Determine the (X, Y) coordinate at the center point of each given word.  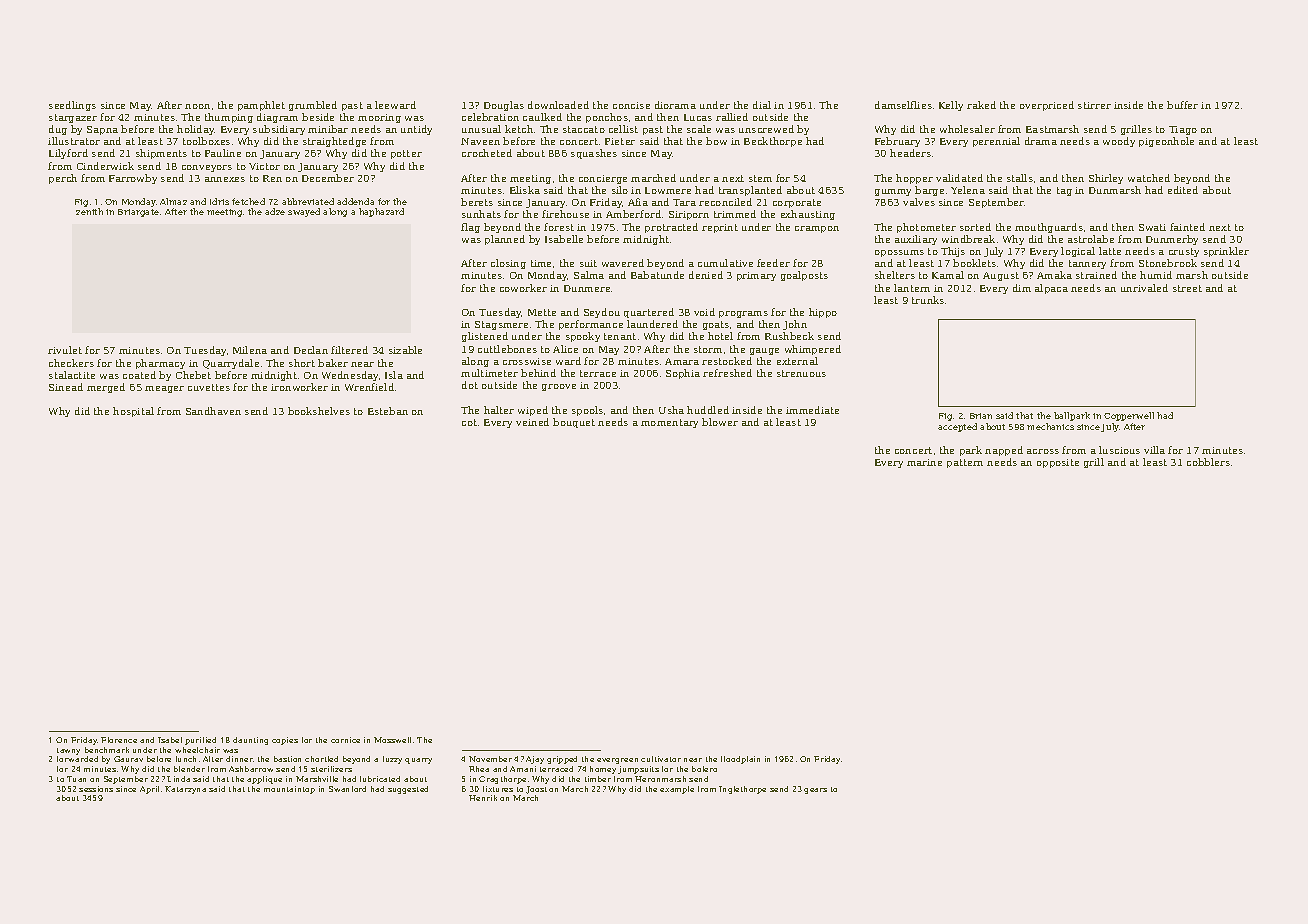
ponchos (607, 118)
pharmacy (160, 364)
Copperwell (1129, 416)
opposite (1058, 463)
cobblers (1208, 462)
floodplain (740, 760)
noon (197, 106)
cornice (345, 740)
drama (1041, 141)
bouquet (574, 423)
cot (469, 422)
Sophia (683, 374)
